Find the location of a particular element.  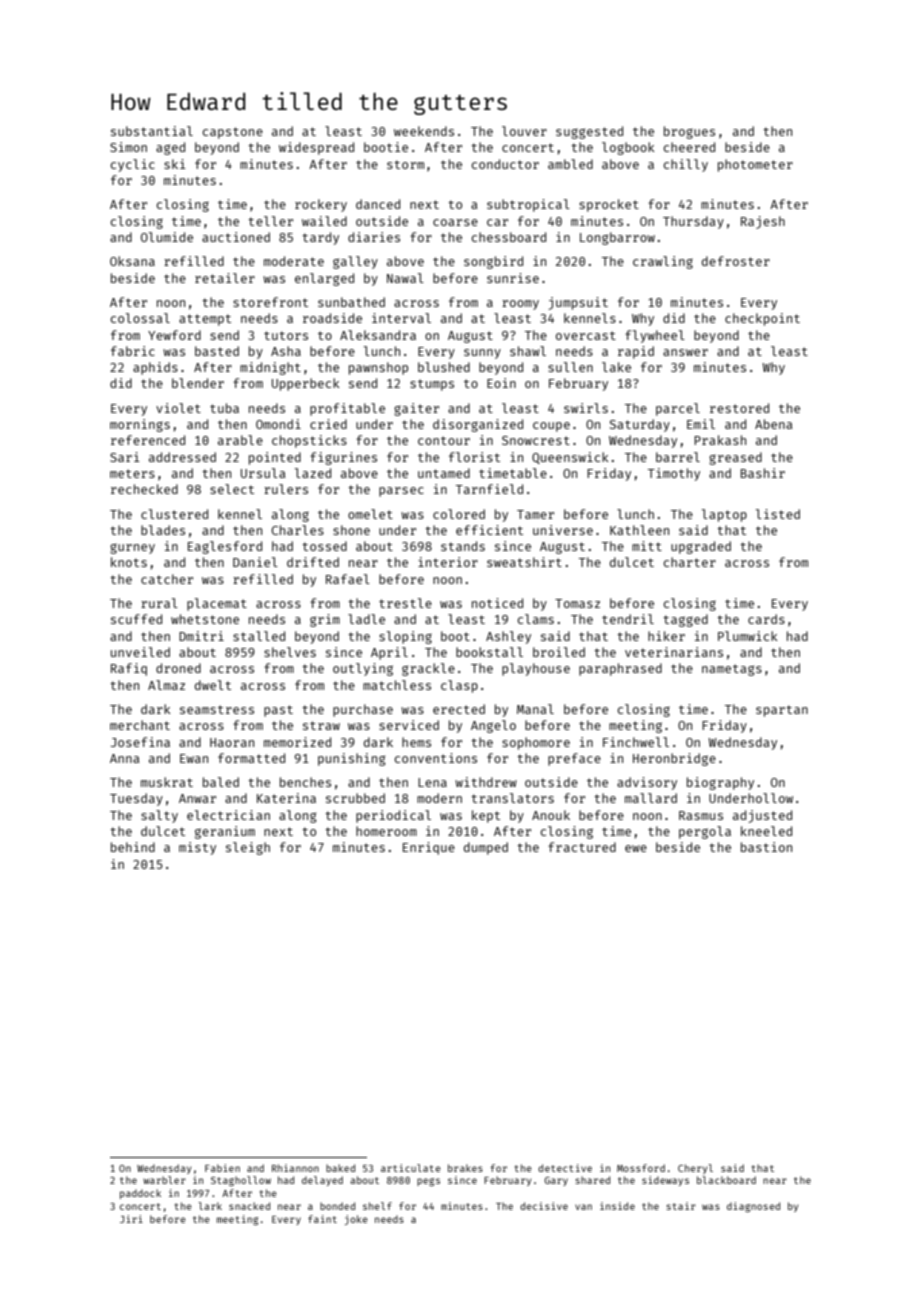

articulate is located at coordinates (411, 1168).
